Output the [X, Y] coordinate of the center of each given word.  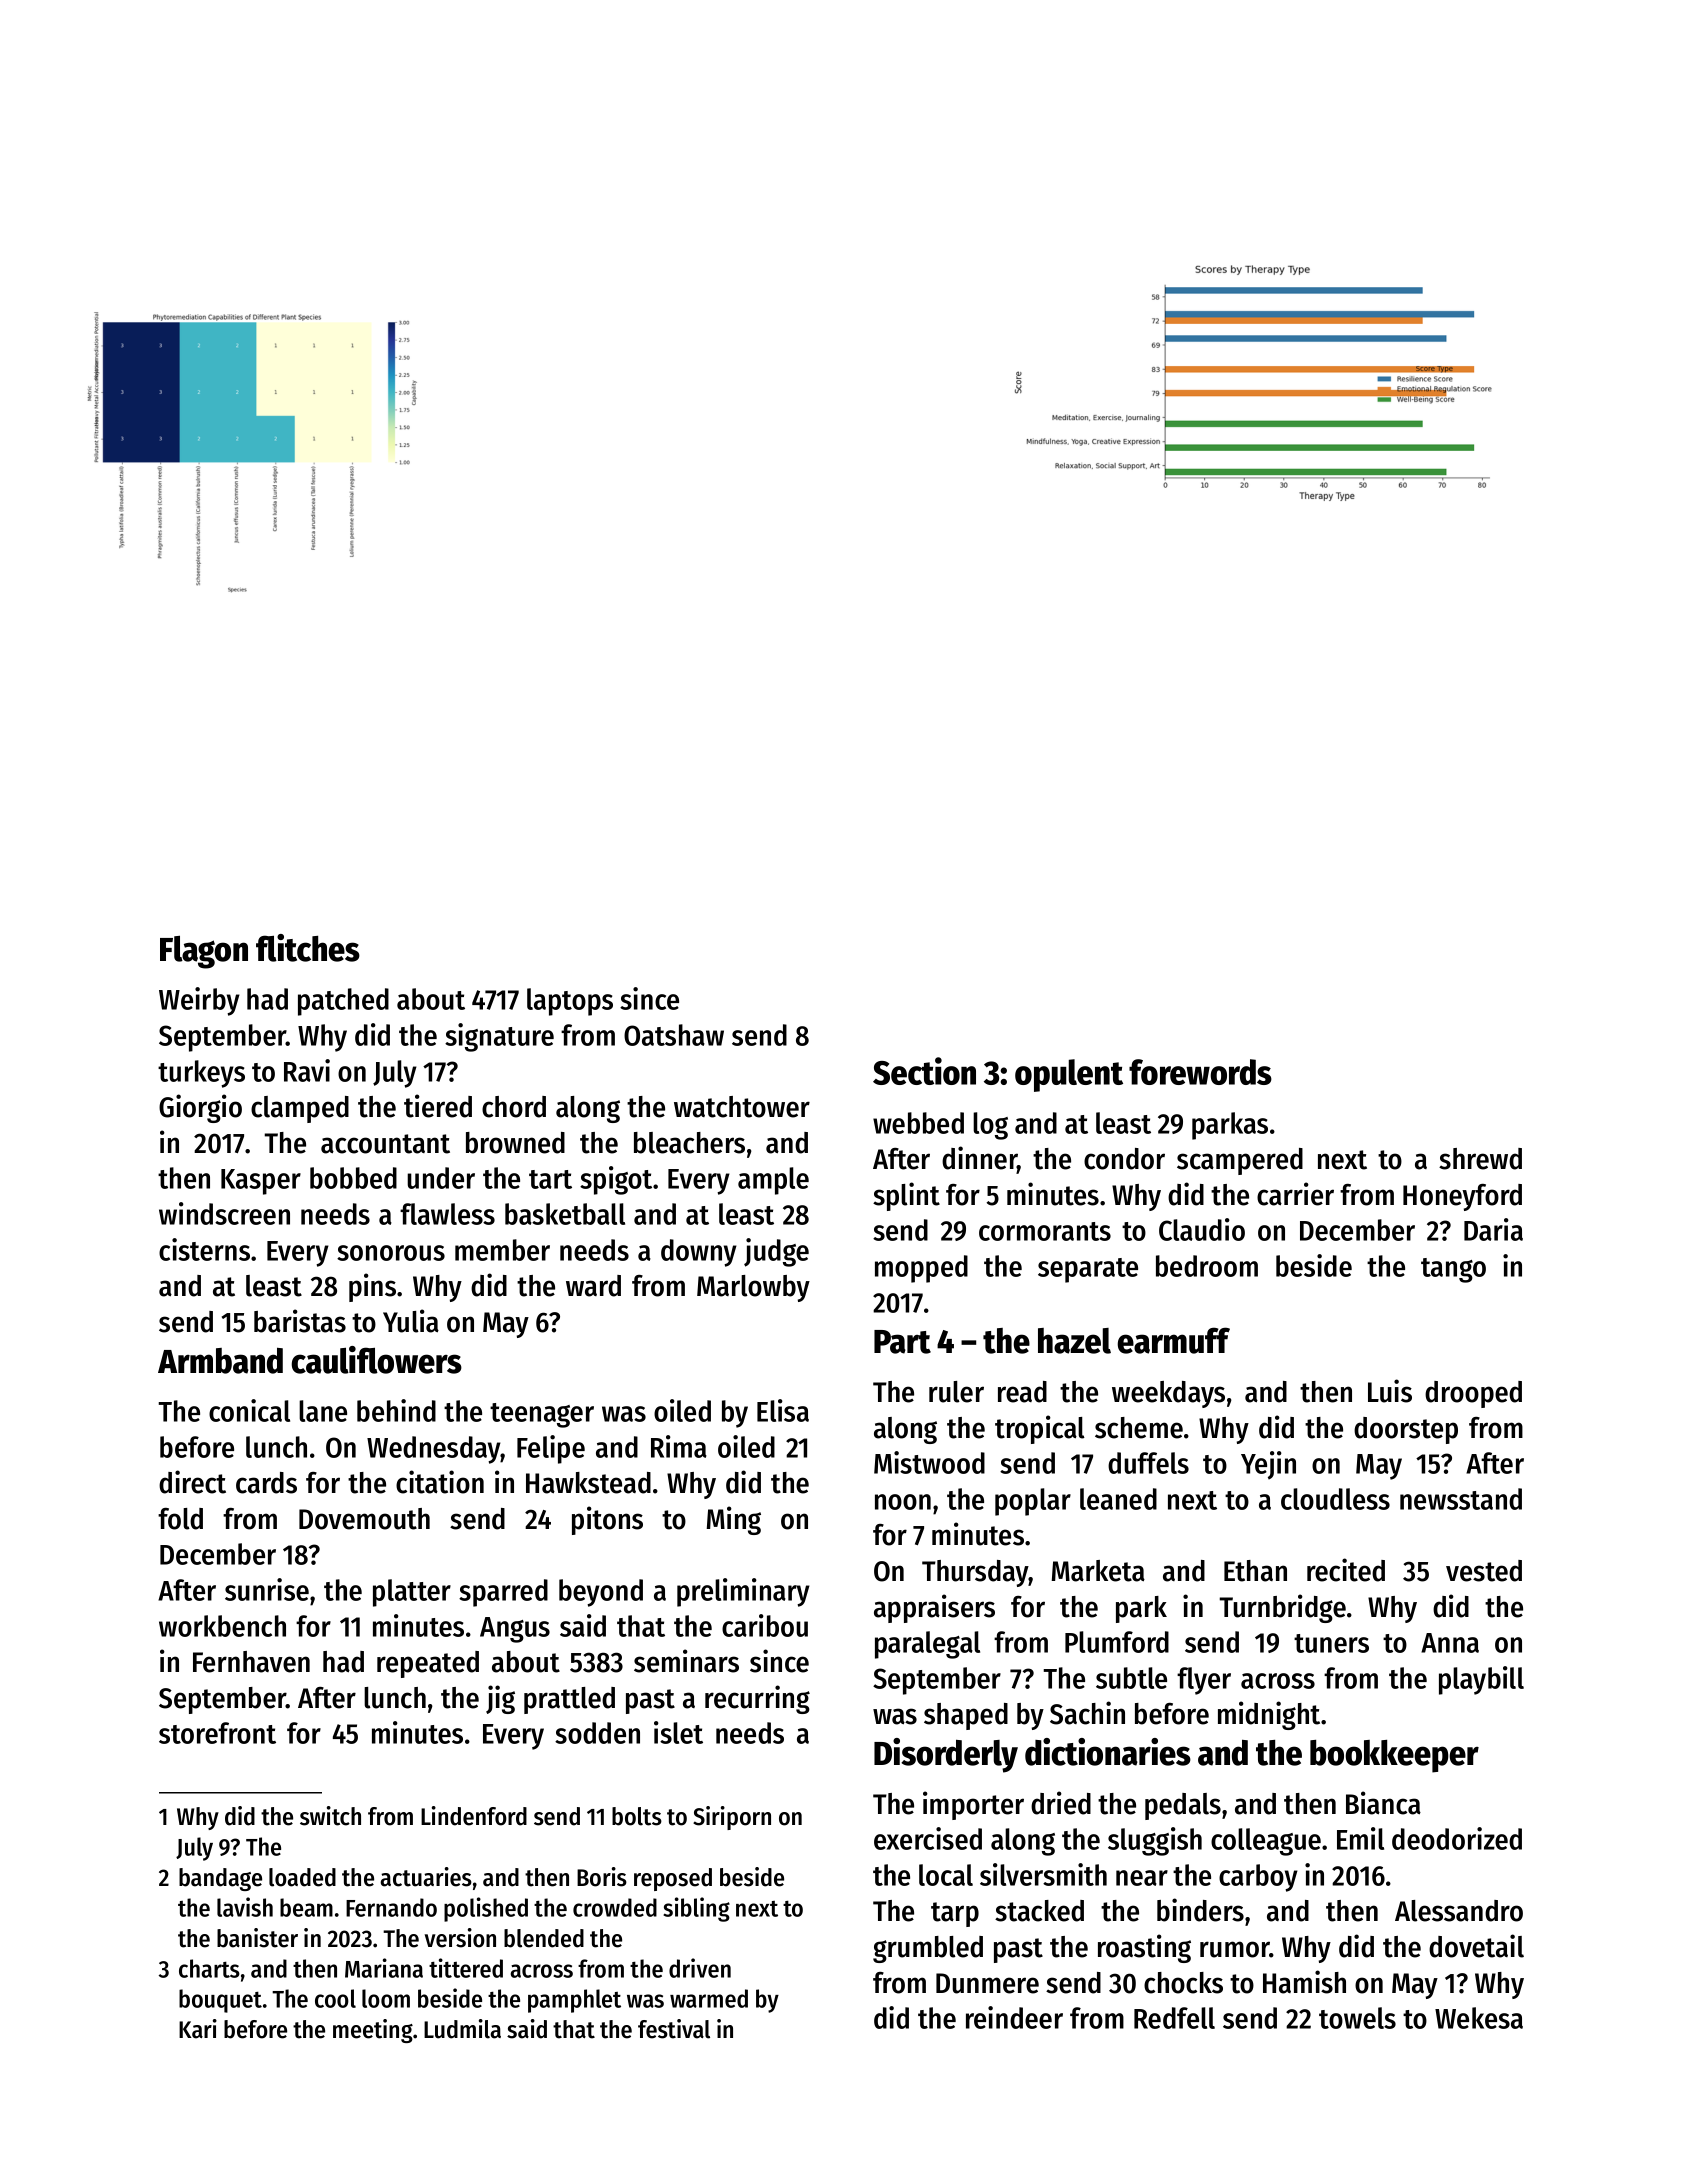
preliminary [743, 1592]
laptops [570, 1002]
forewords [1200, 1072]
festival [674, 2029]
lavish [245, 1907]
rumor [1235, 1949]
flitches [308, 948]
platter [412, 1593]
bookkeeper [1394, 1756]
